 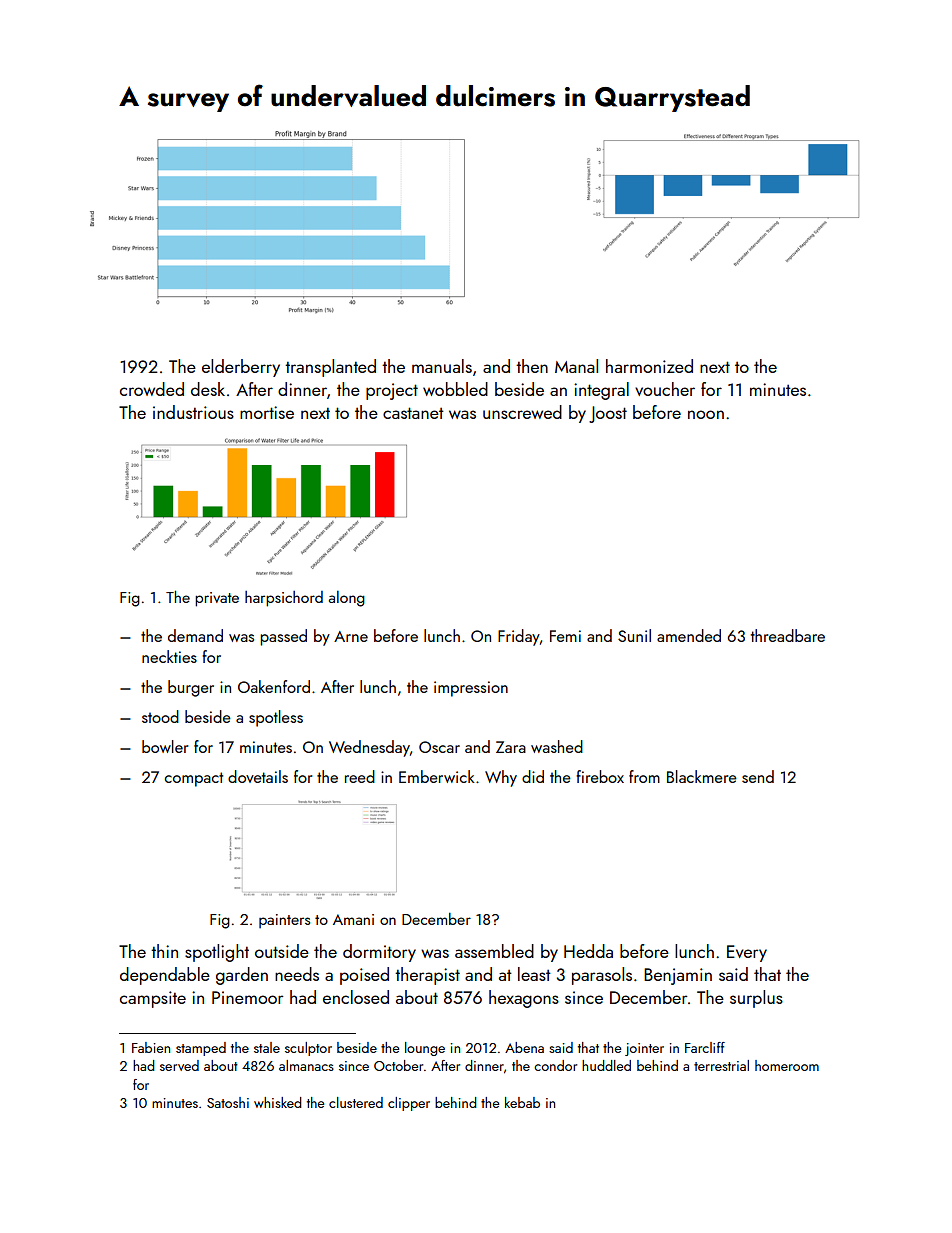 I want to click on dovetails, so click(x=258, y=776).
